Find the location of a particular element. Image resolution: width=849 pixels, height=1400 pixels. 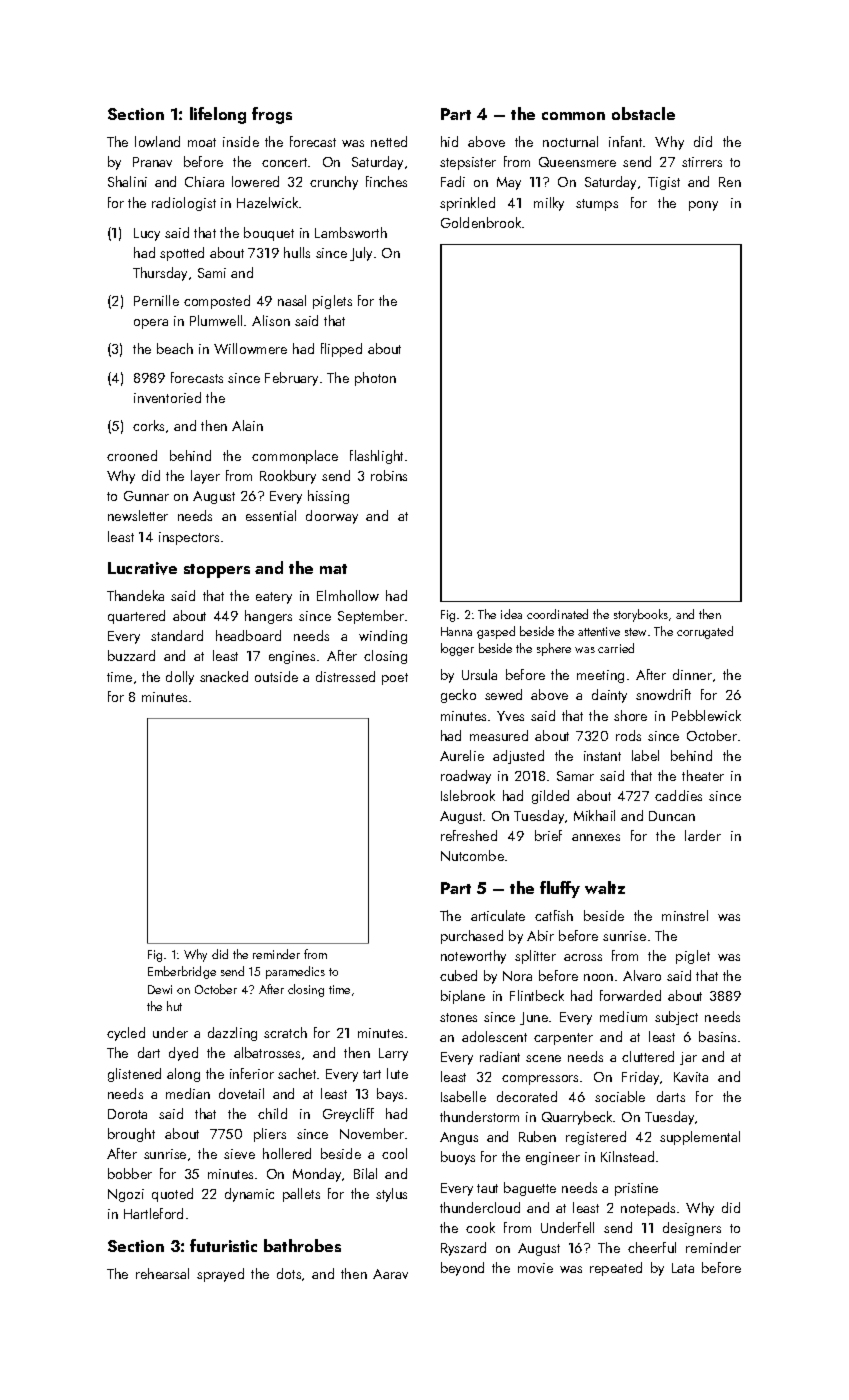

stirrers is located at coordinates (702, 162).
